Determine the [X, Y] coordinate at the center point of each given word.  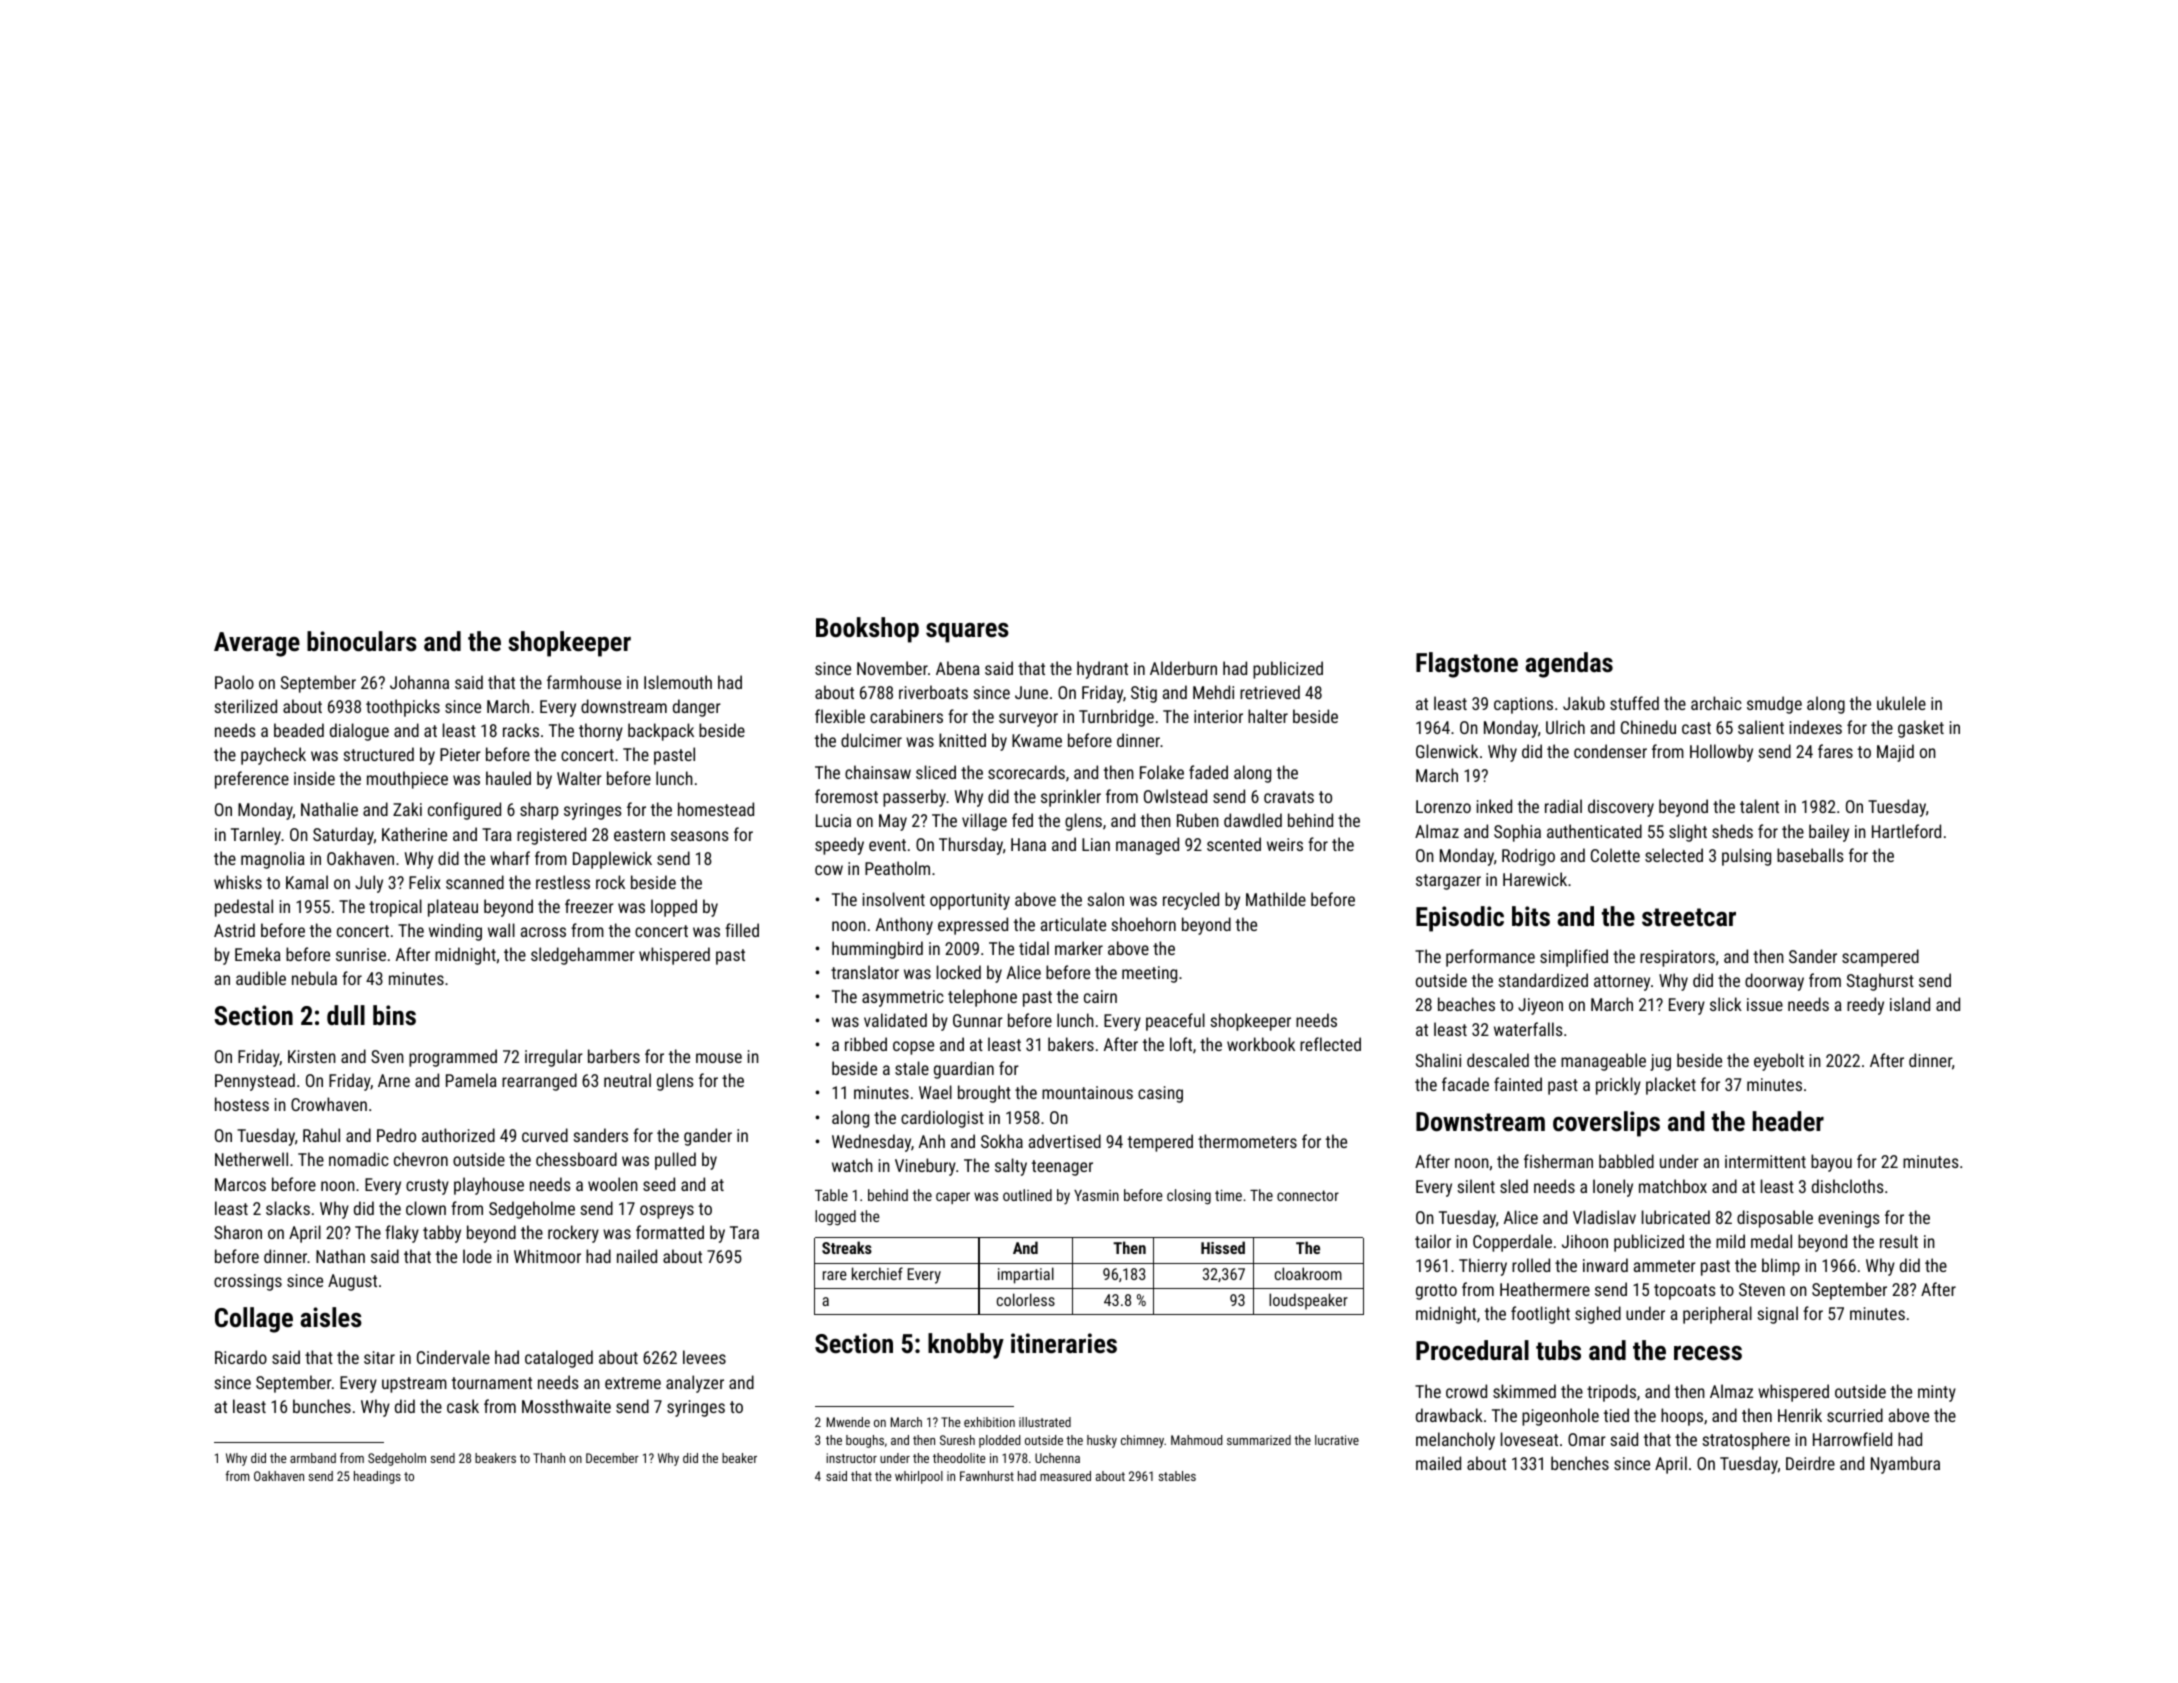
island [1910, 1004]
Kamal [307, 882]
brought [984, 1094]
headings [377, 1477]
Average [257, 644]
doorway [1774, 982]
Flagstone [1467, 665]
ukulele [1901, 703]
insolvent [894, 899]
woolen [613, 1184]
